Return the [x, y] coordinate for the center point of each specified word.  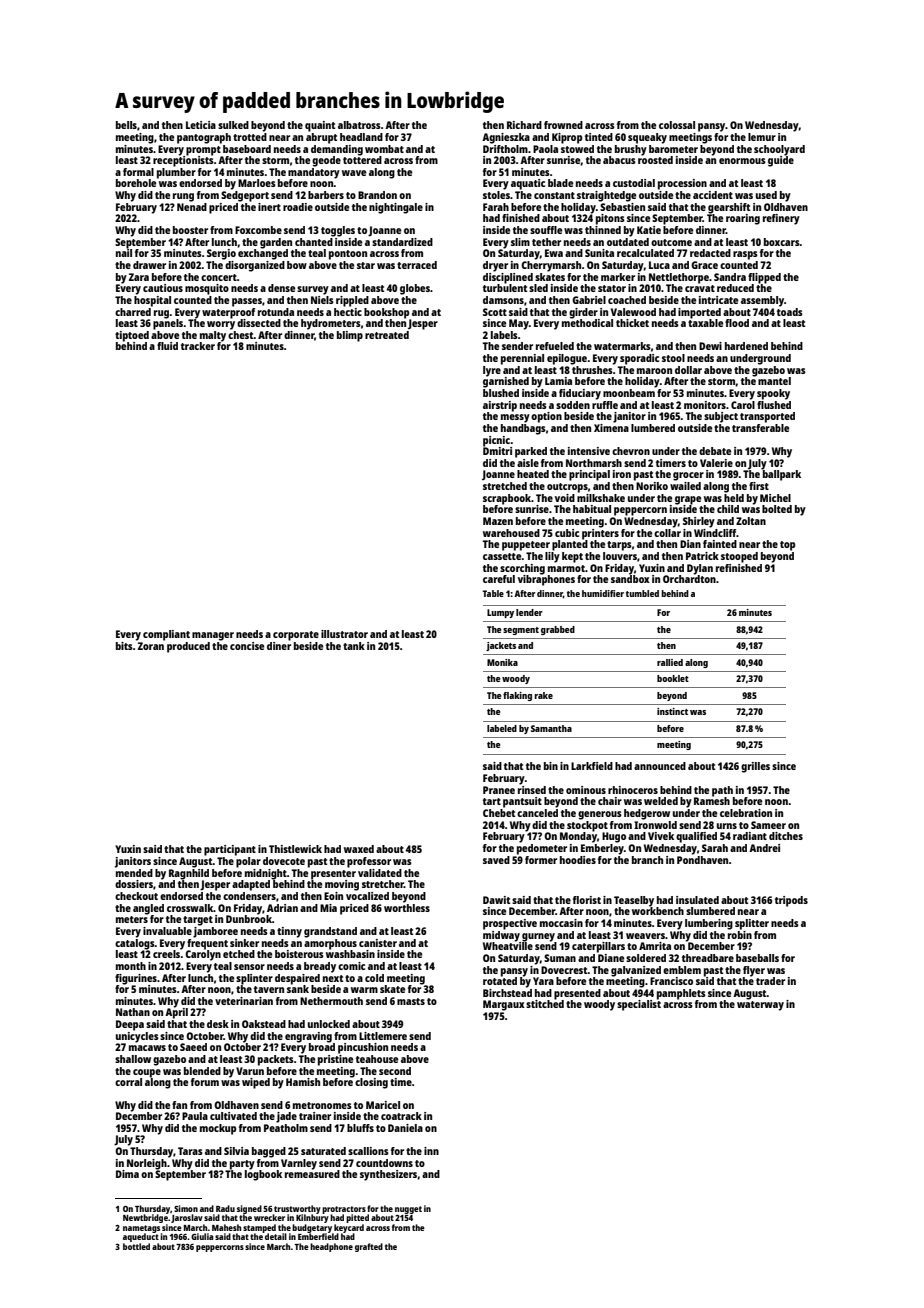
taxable [705, 323]
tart [492, 801]
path [722, 791]
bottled [136, 1246]
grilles [755, 767]
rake [543, 695]
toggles [338, 231]
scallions [368, 1151]
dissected [259, 323]
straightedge [606, 196]
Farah [496, 207]
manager [213, 636]
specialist [639, 1005]
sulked [233, 125]
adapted [251, 885]
